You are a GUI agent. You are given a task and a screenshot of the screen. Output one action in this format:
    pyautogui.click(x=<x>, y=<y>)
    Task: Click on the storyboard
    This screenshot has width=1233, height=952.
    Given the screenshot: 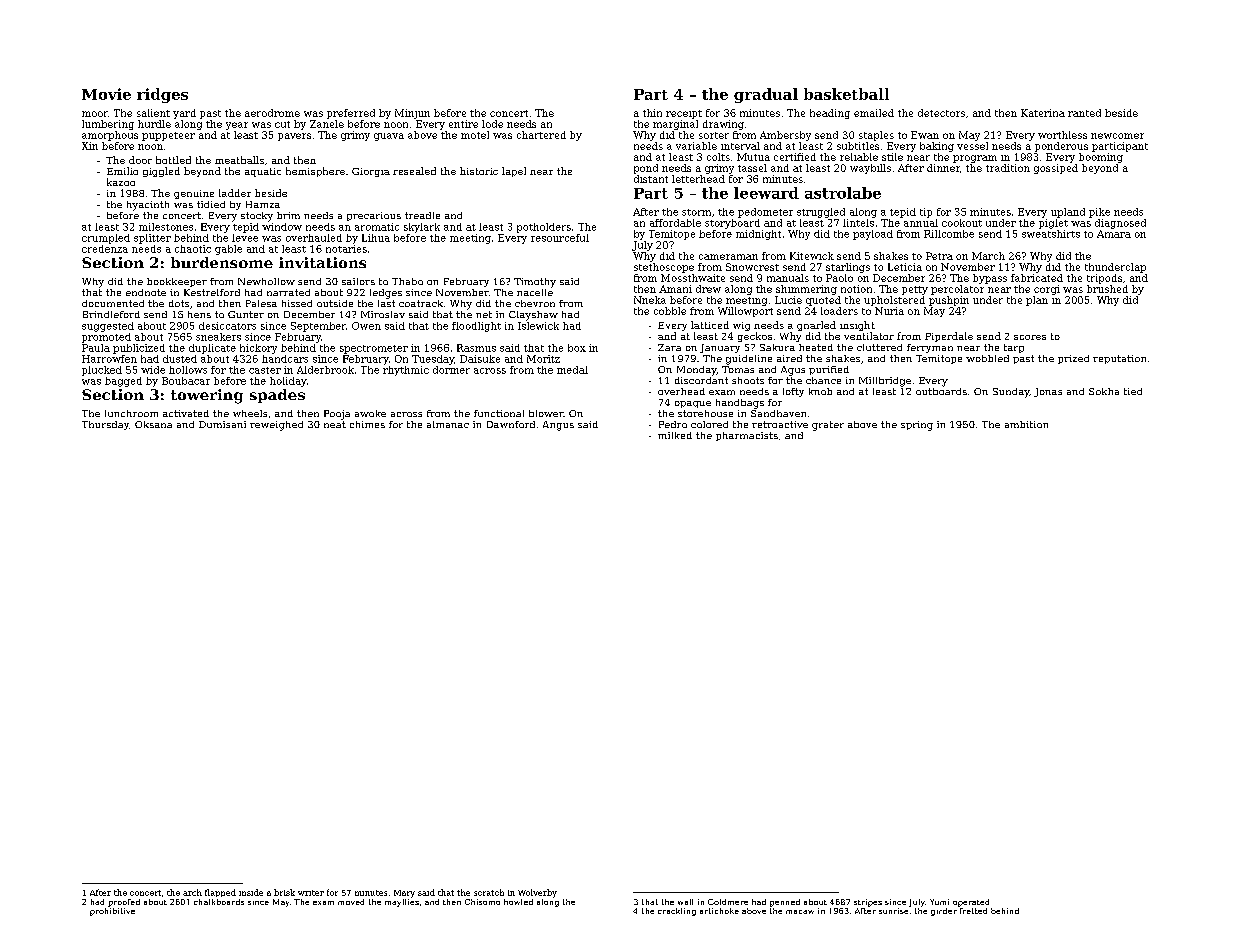 What is the action you would take?
    pyautogui.click(x=732, y=224)
